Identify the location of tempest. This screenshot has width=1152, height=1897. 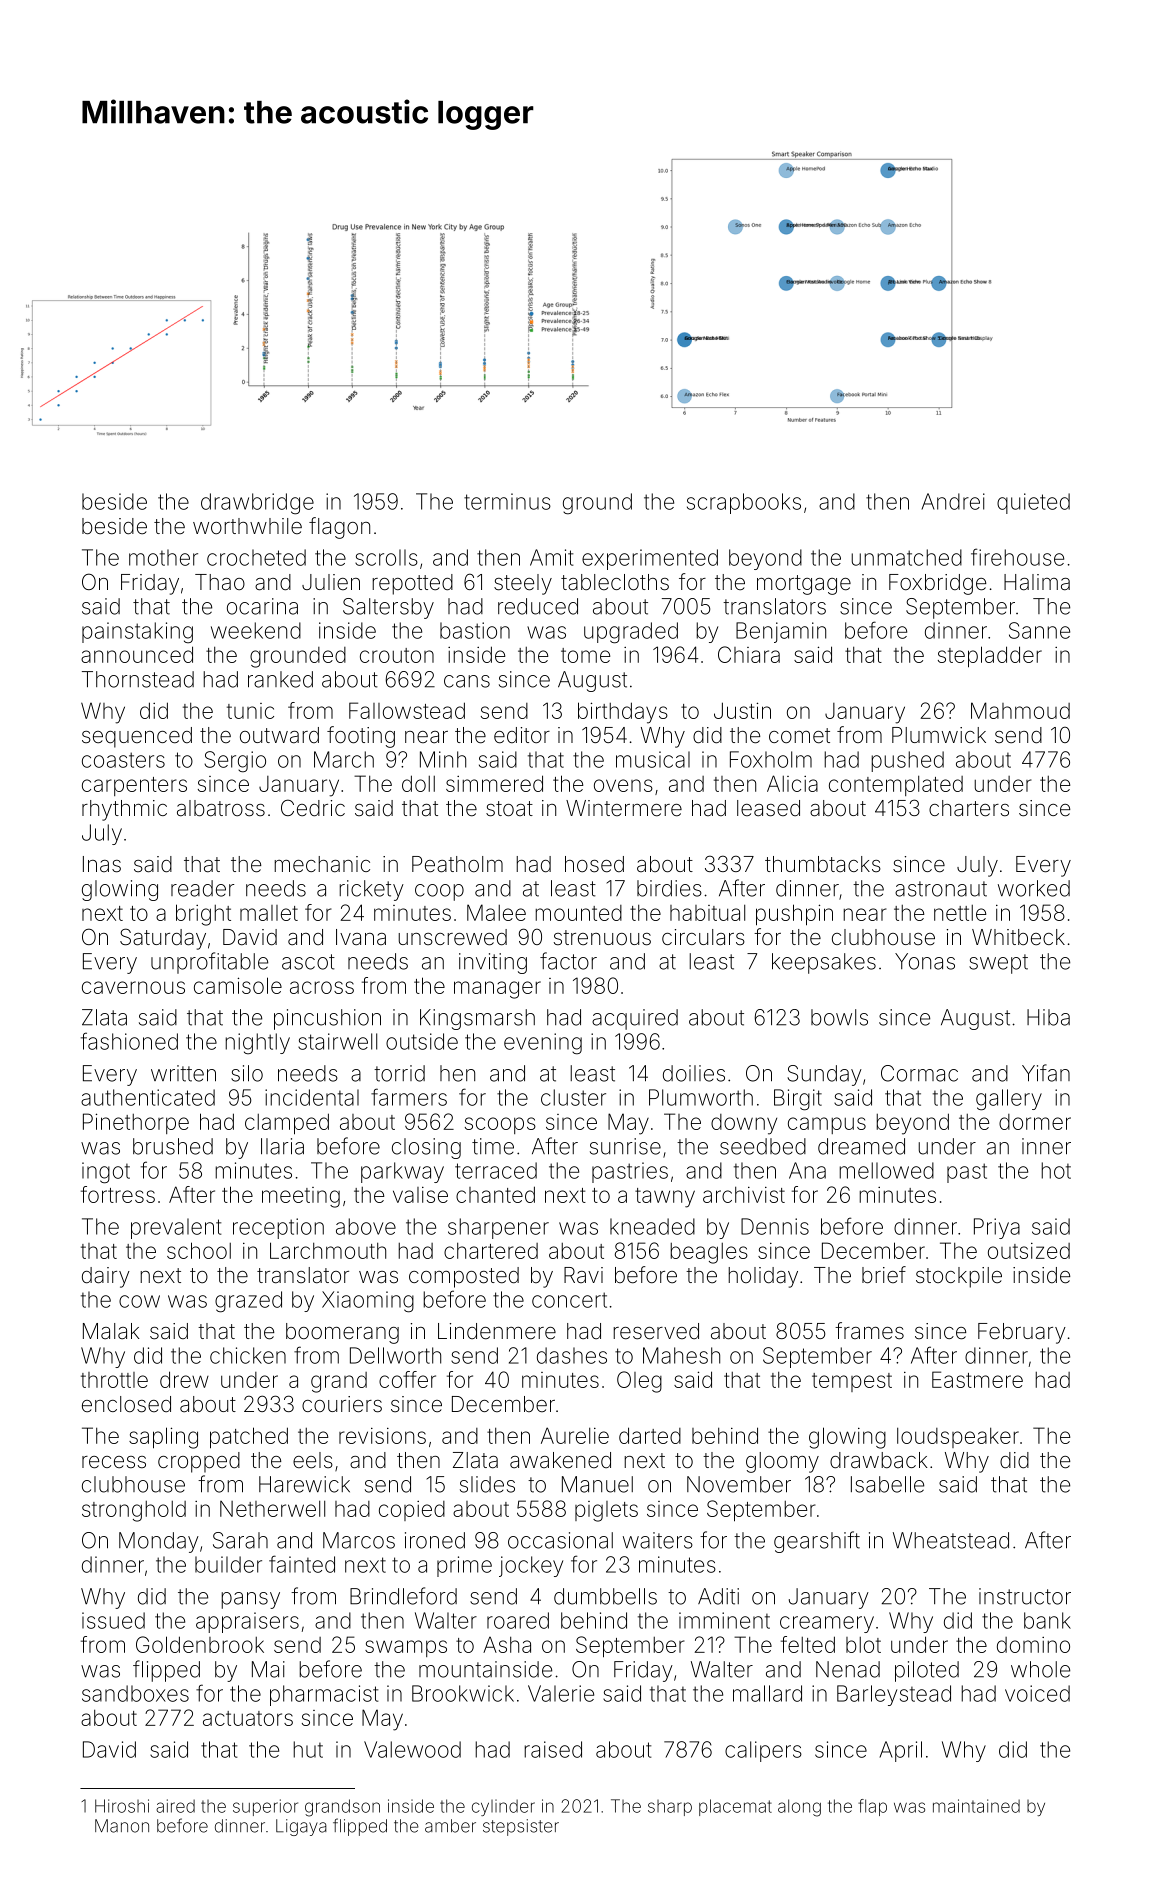
(852, 1382).
